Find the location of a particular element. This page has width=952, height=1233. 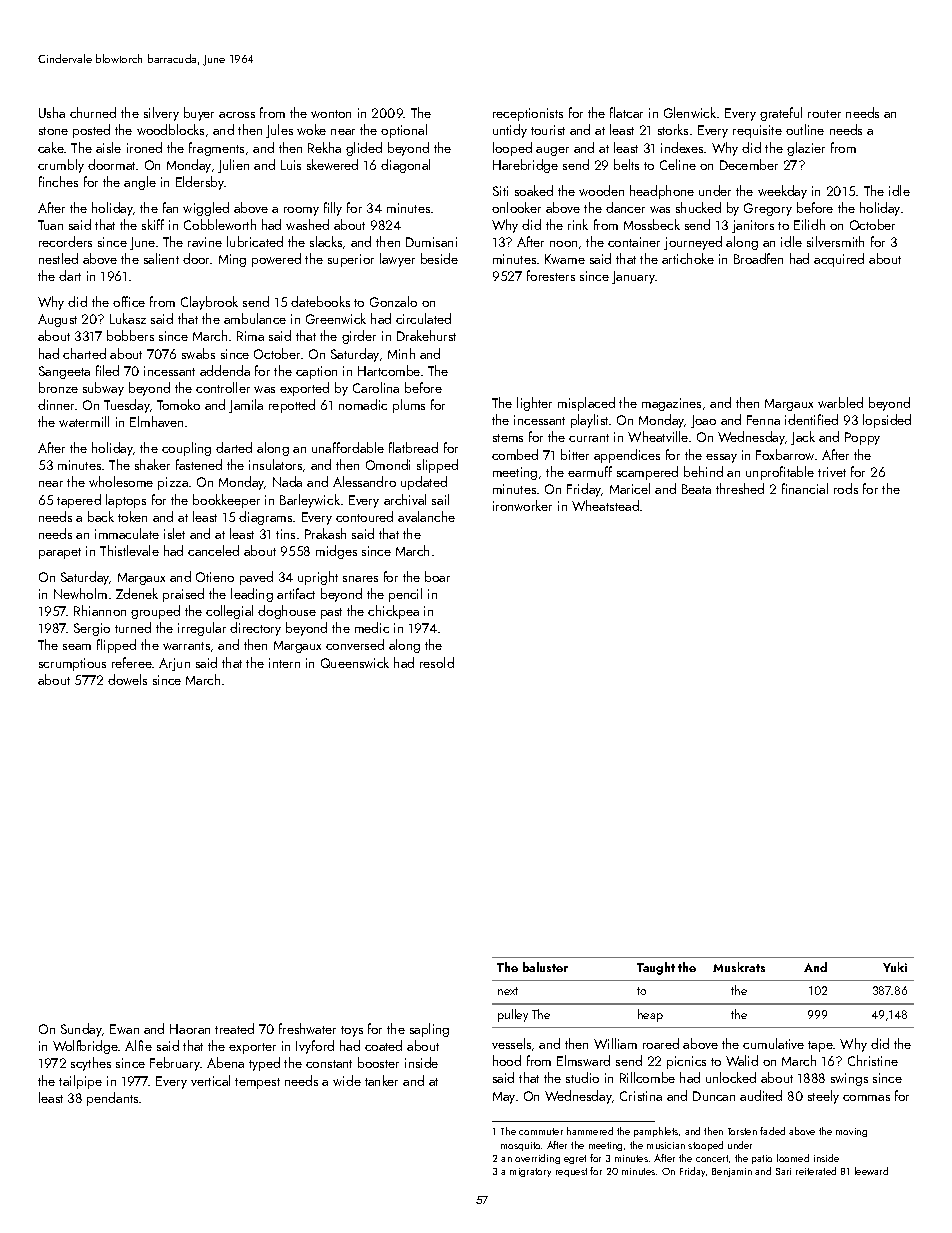

grateful is located at coordinates (781, 114).
